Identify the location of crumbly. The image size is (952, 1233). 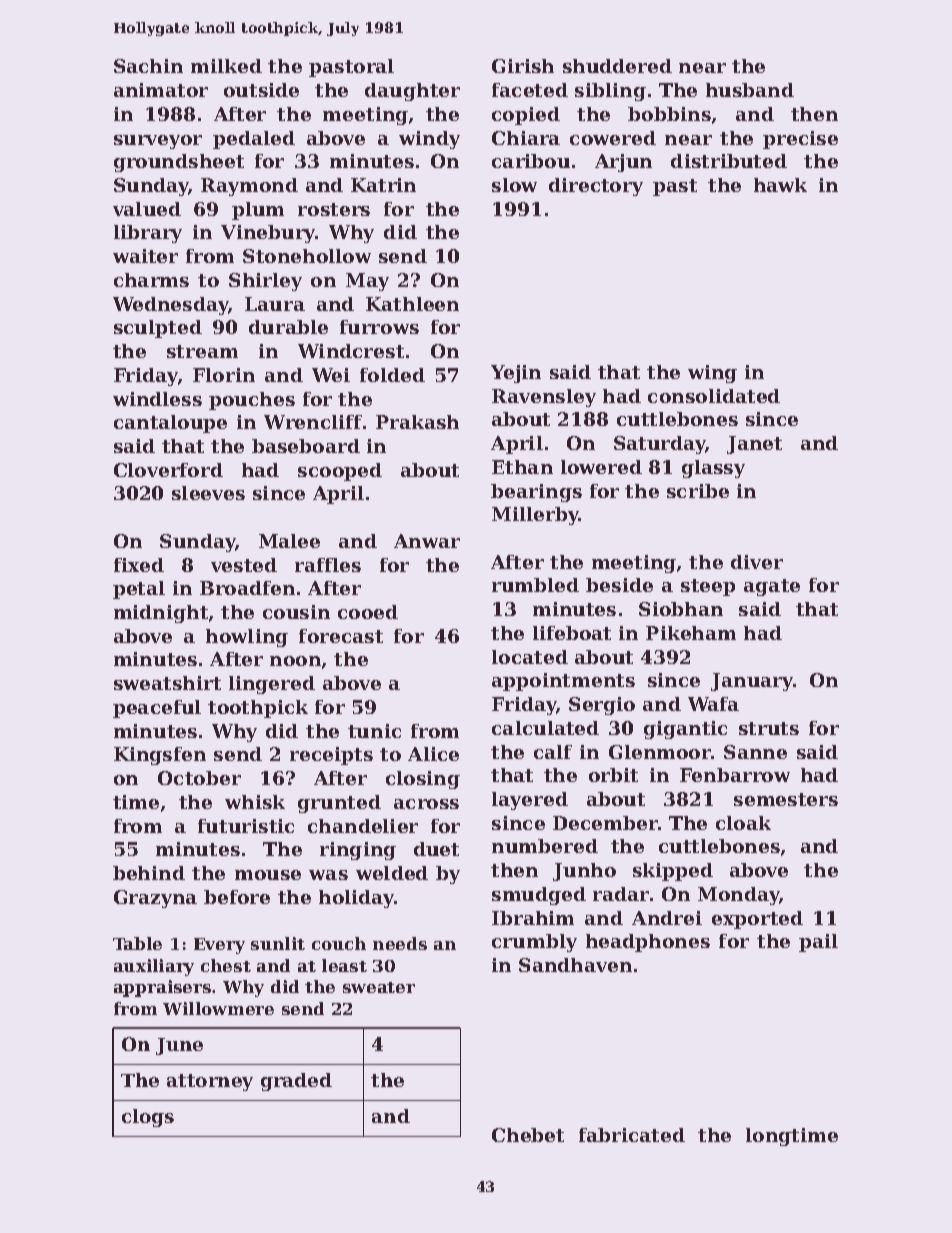
(534, 943).
